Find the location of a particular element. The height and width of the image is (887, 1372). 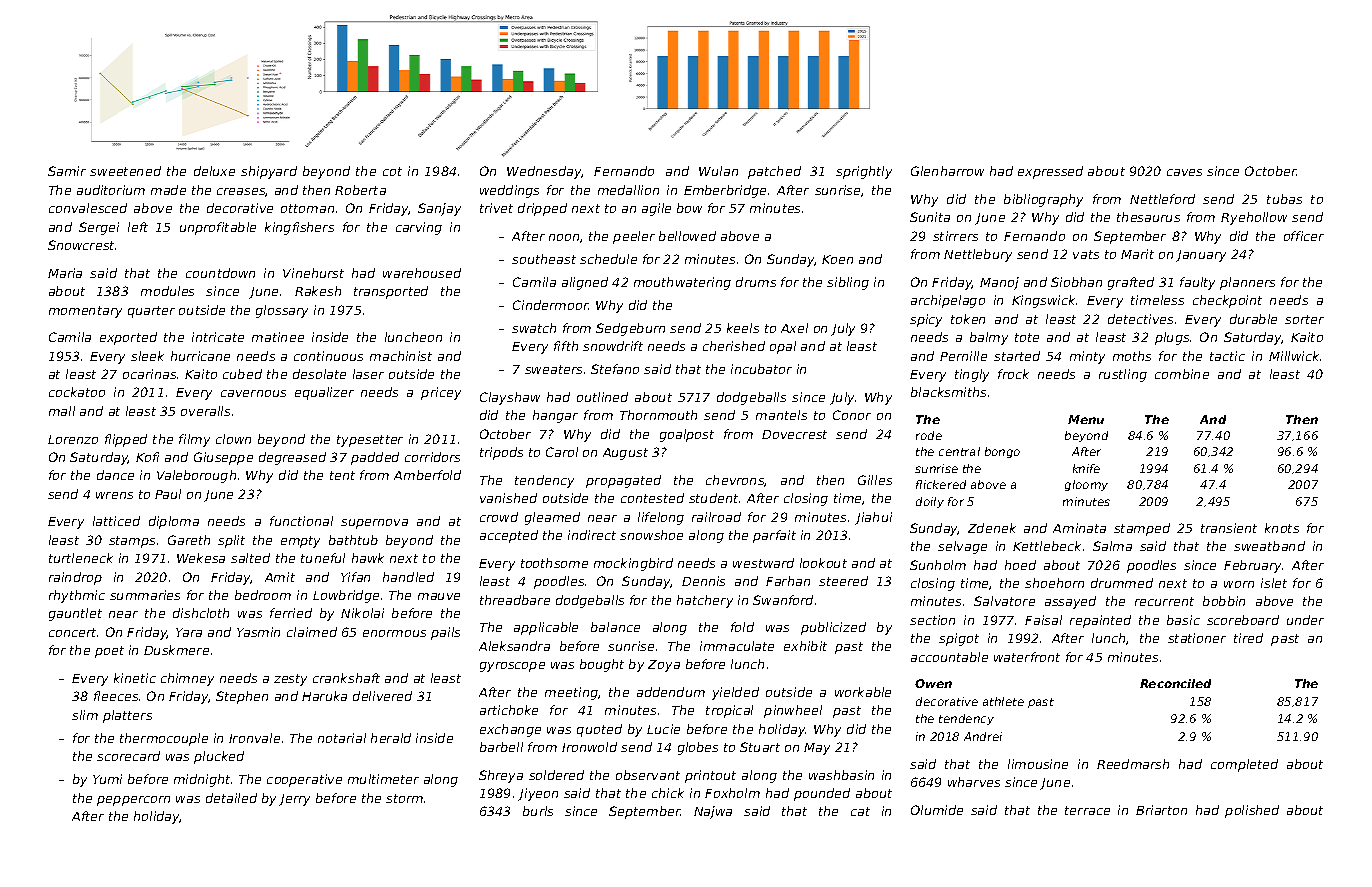

bedroom is located at coordinates (263, 595).
